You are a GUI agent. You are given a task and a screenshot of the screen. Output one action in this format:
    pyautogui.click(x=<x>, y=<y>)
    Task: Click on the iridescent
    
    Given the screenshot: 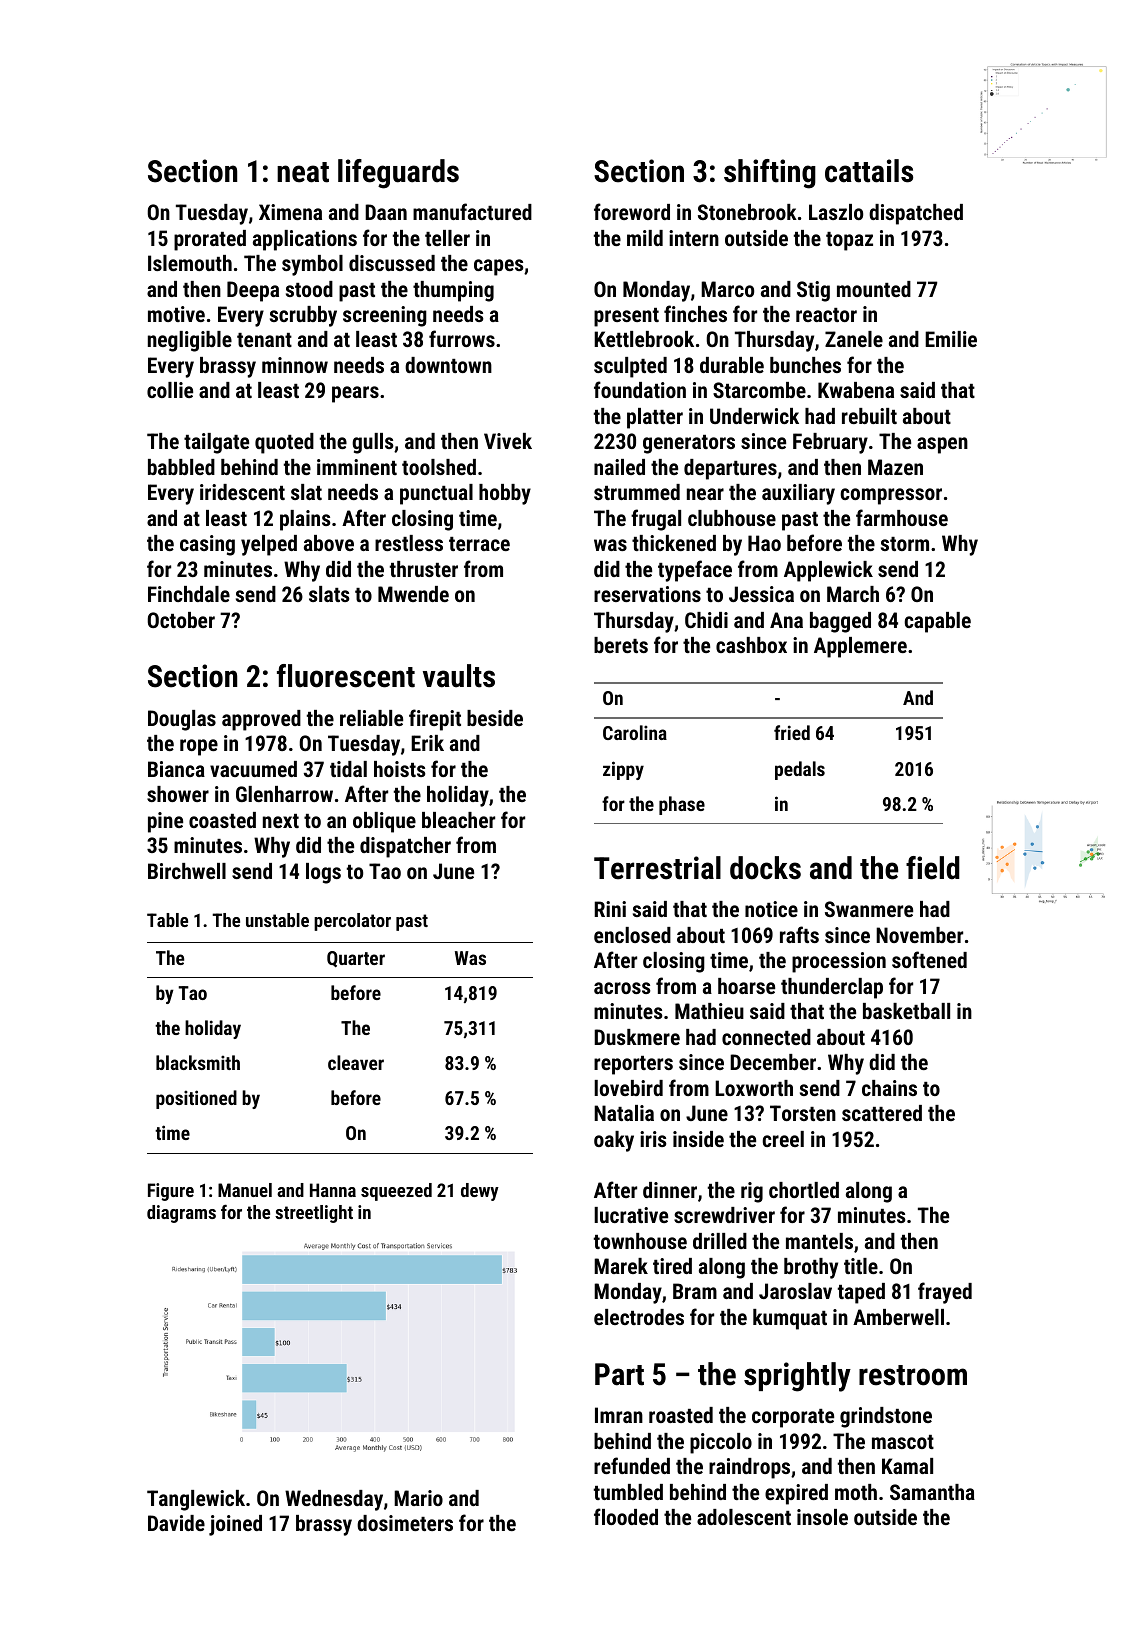 What is the action you would take?
    pyautogui.click(x=242, y=492)
